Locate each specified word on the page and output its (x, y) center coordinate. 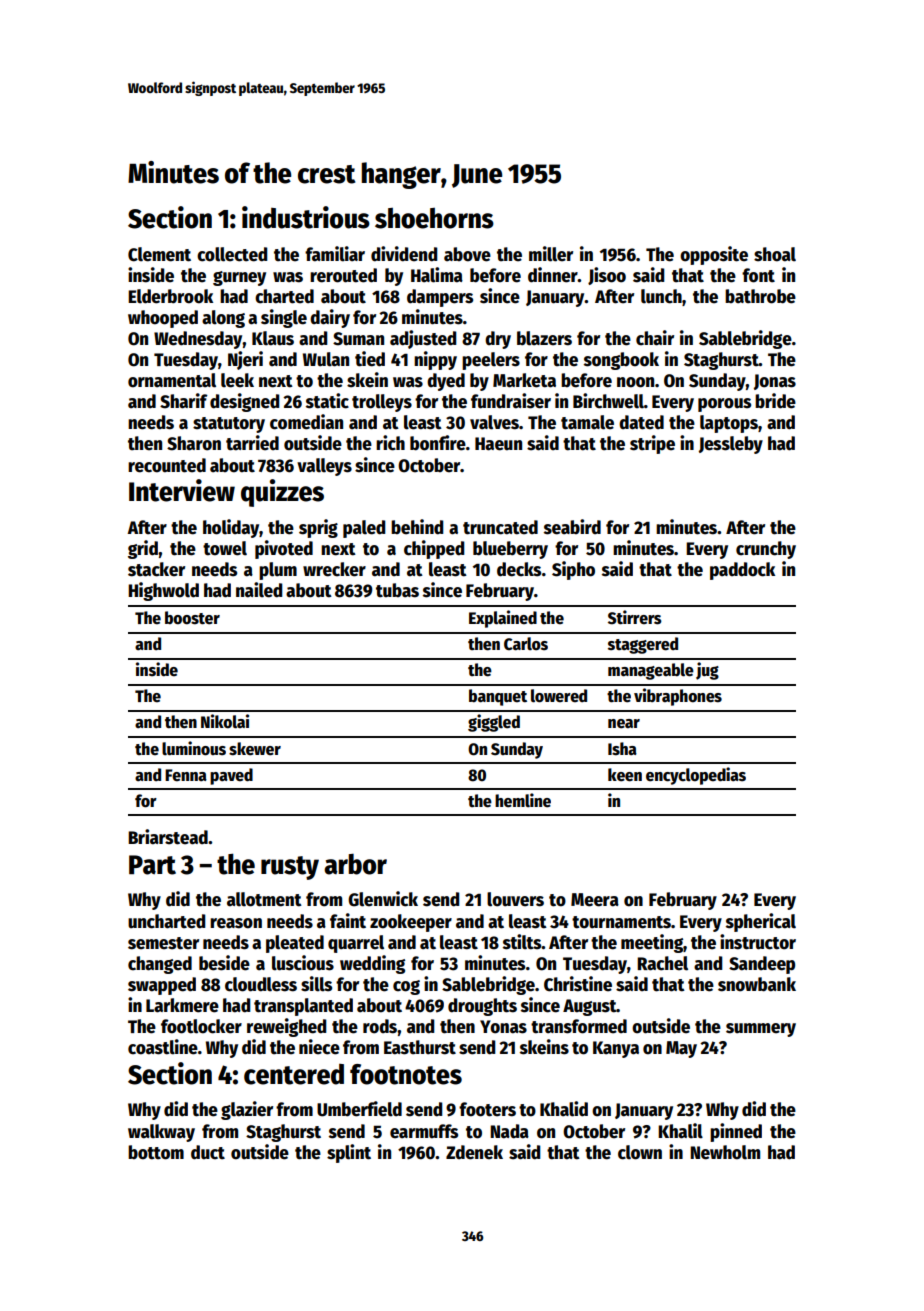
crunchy (766, 550)
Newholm (725, 1152)
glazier (247, 1110)
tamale (587, 422)
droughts (482, 1007)
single (284, 318)
